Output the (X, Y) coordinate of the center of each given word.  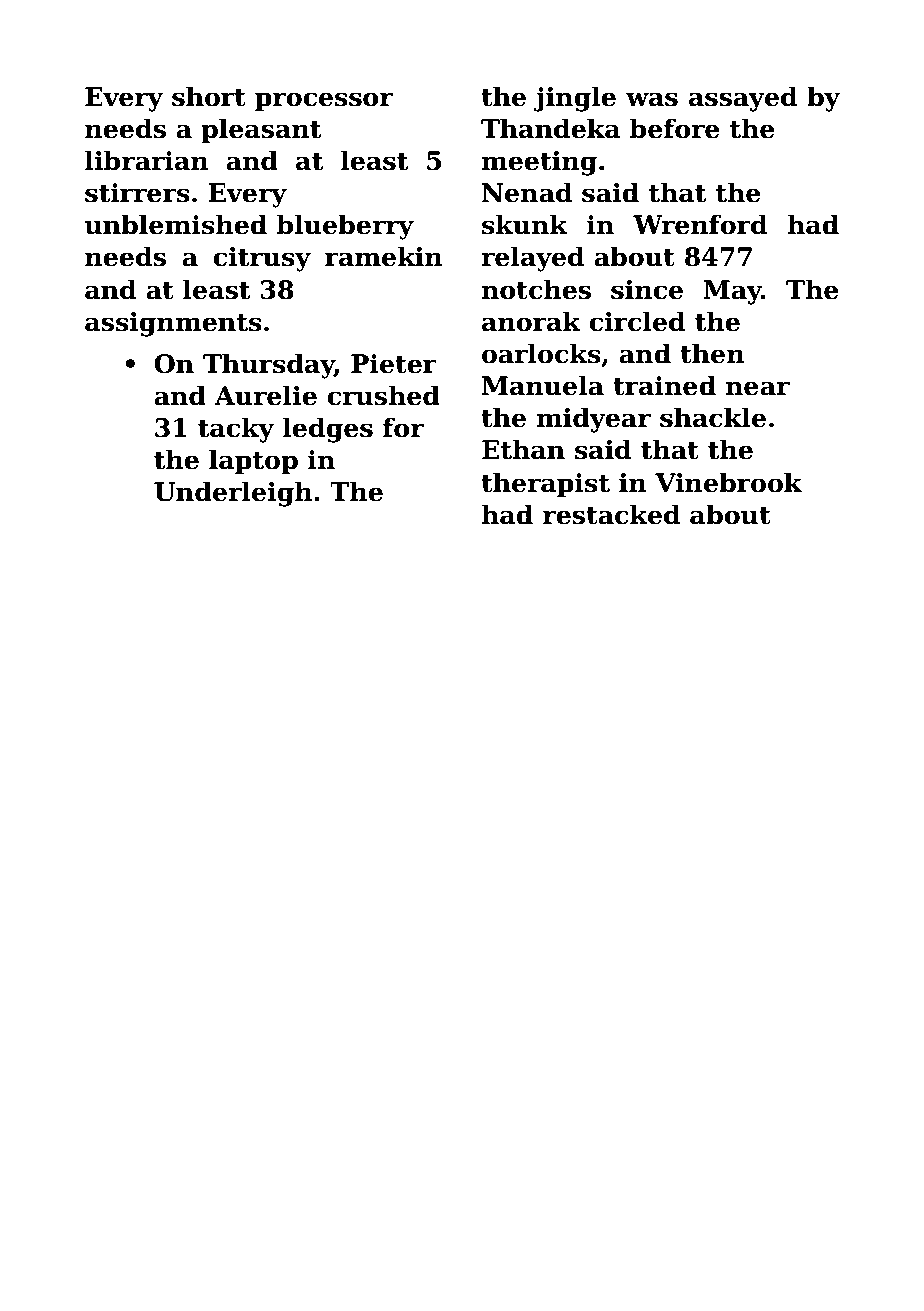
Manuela (543, 385)
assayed (743, 99)
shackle (713, 417)
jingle (575, 99)
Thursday (268, 366)
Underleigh (233, 494)
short (209, 96)
